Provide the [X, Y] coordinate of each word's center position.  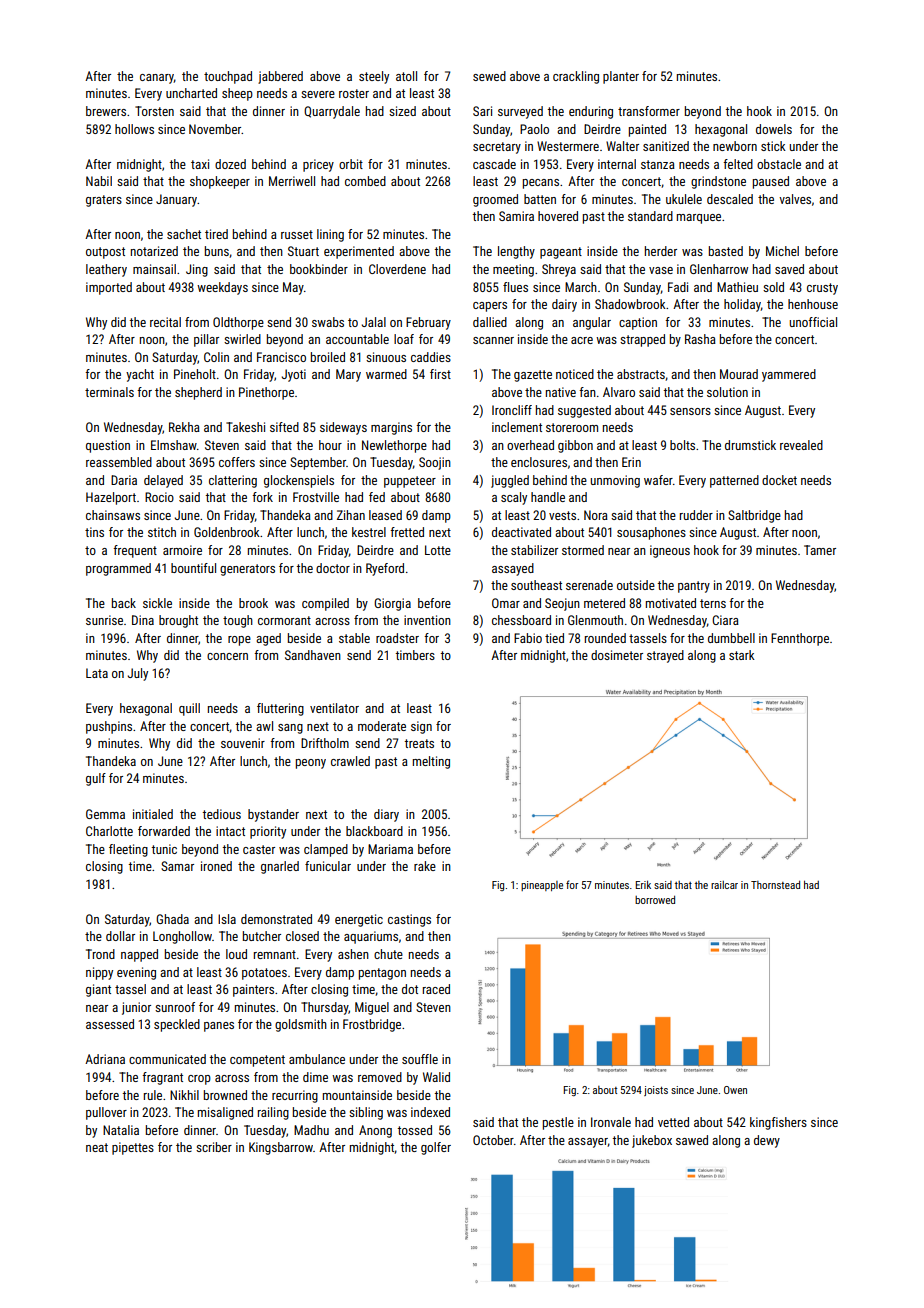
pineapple [542, 886]
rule [153, 1095]
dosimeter [617, 655]
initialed [153, 814]
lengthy [516, 252]
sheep [237, 94]
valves [795, 199]
